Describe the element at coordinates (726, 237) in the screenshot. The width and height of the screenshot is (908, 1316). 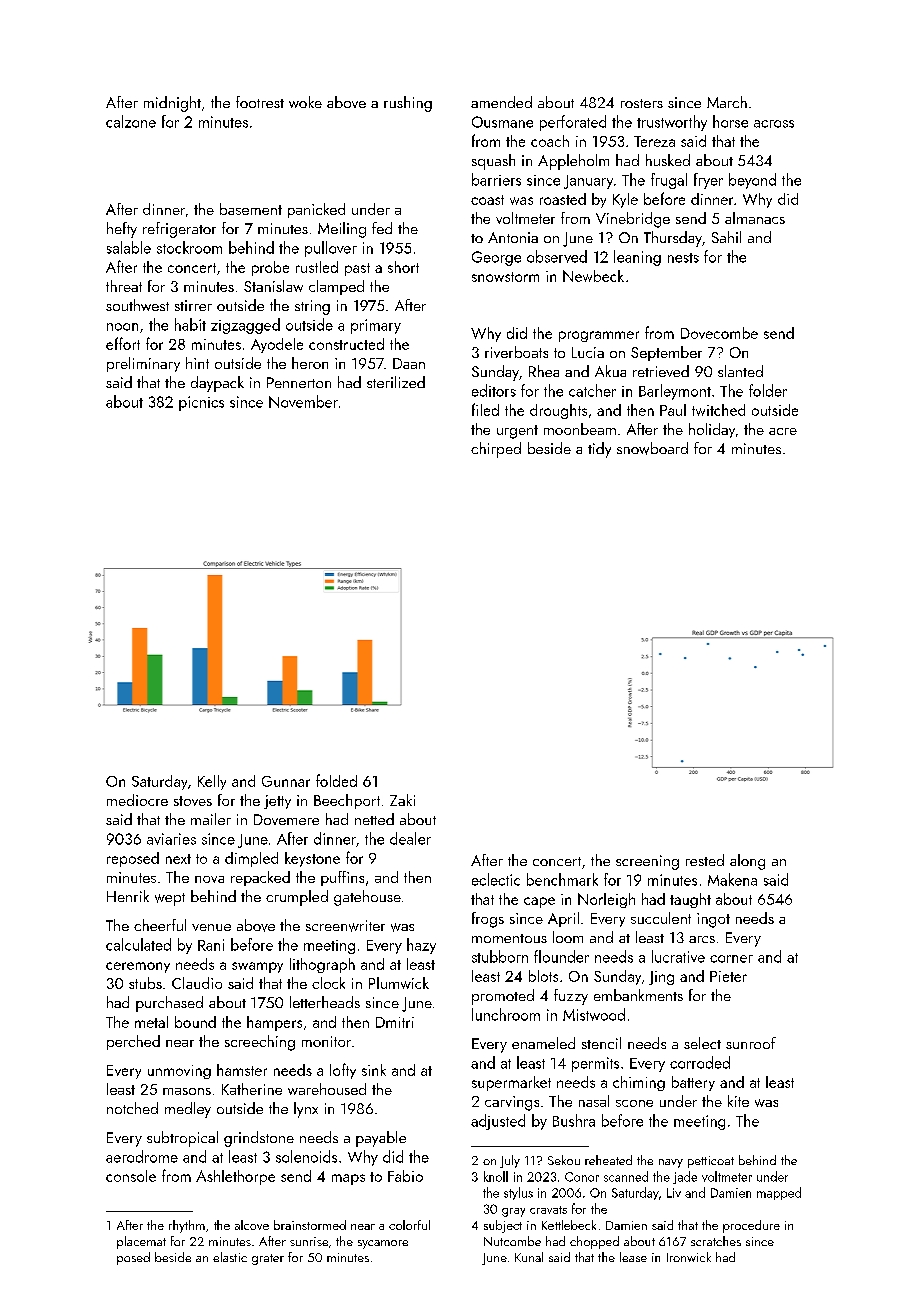
I see `Sahil` at that location.
